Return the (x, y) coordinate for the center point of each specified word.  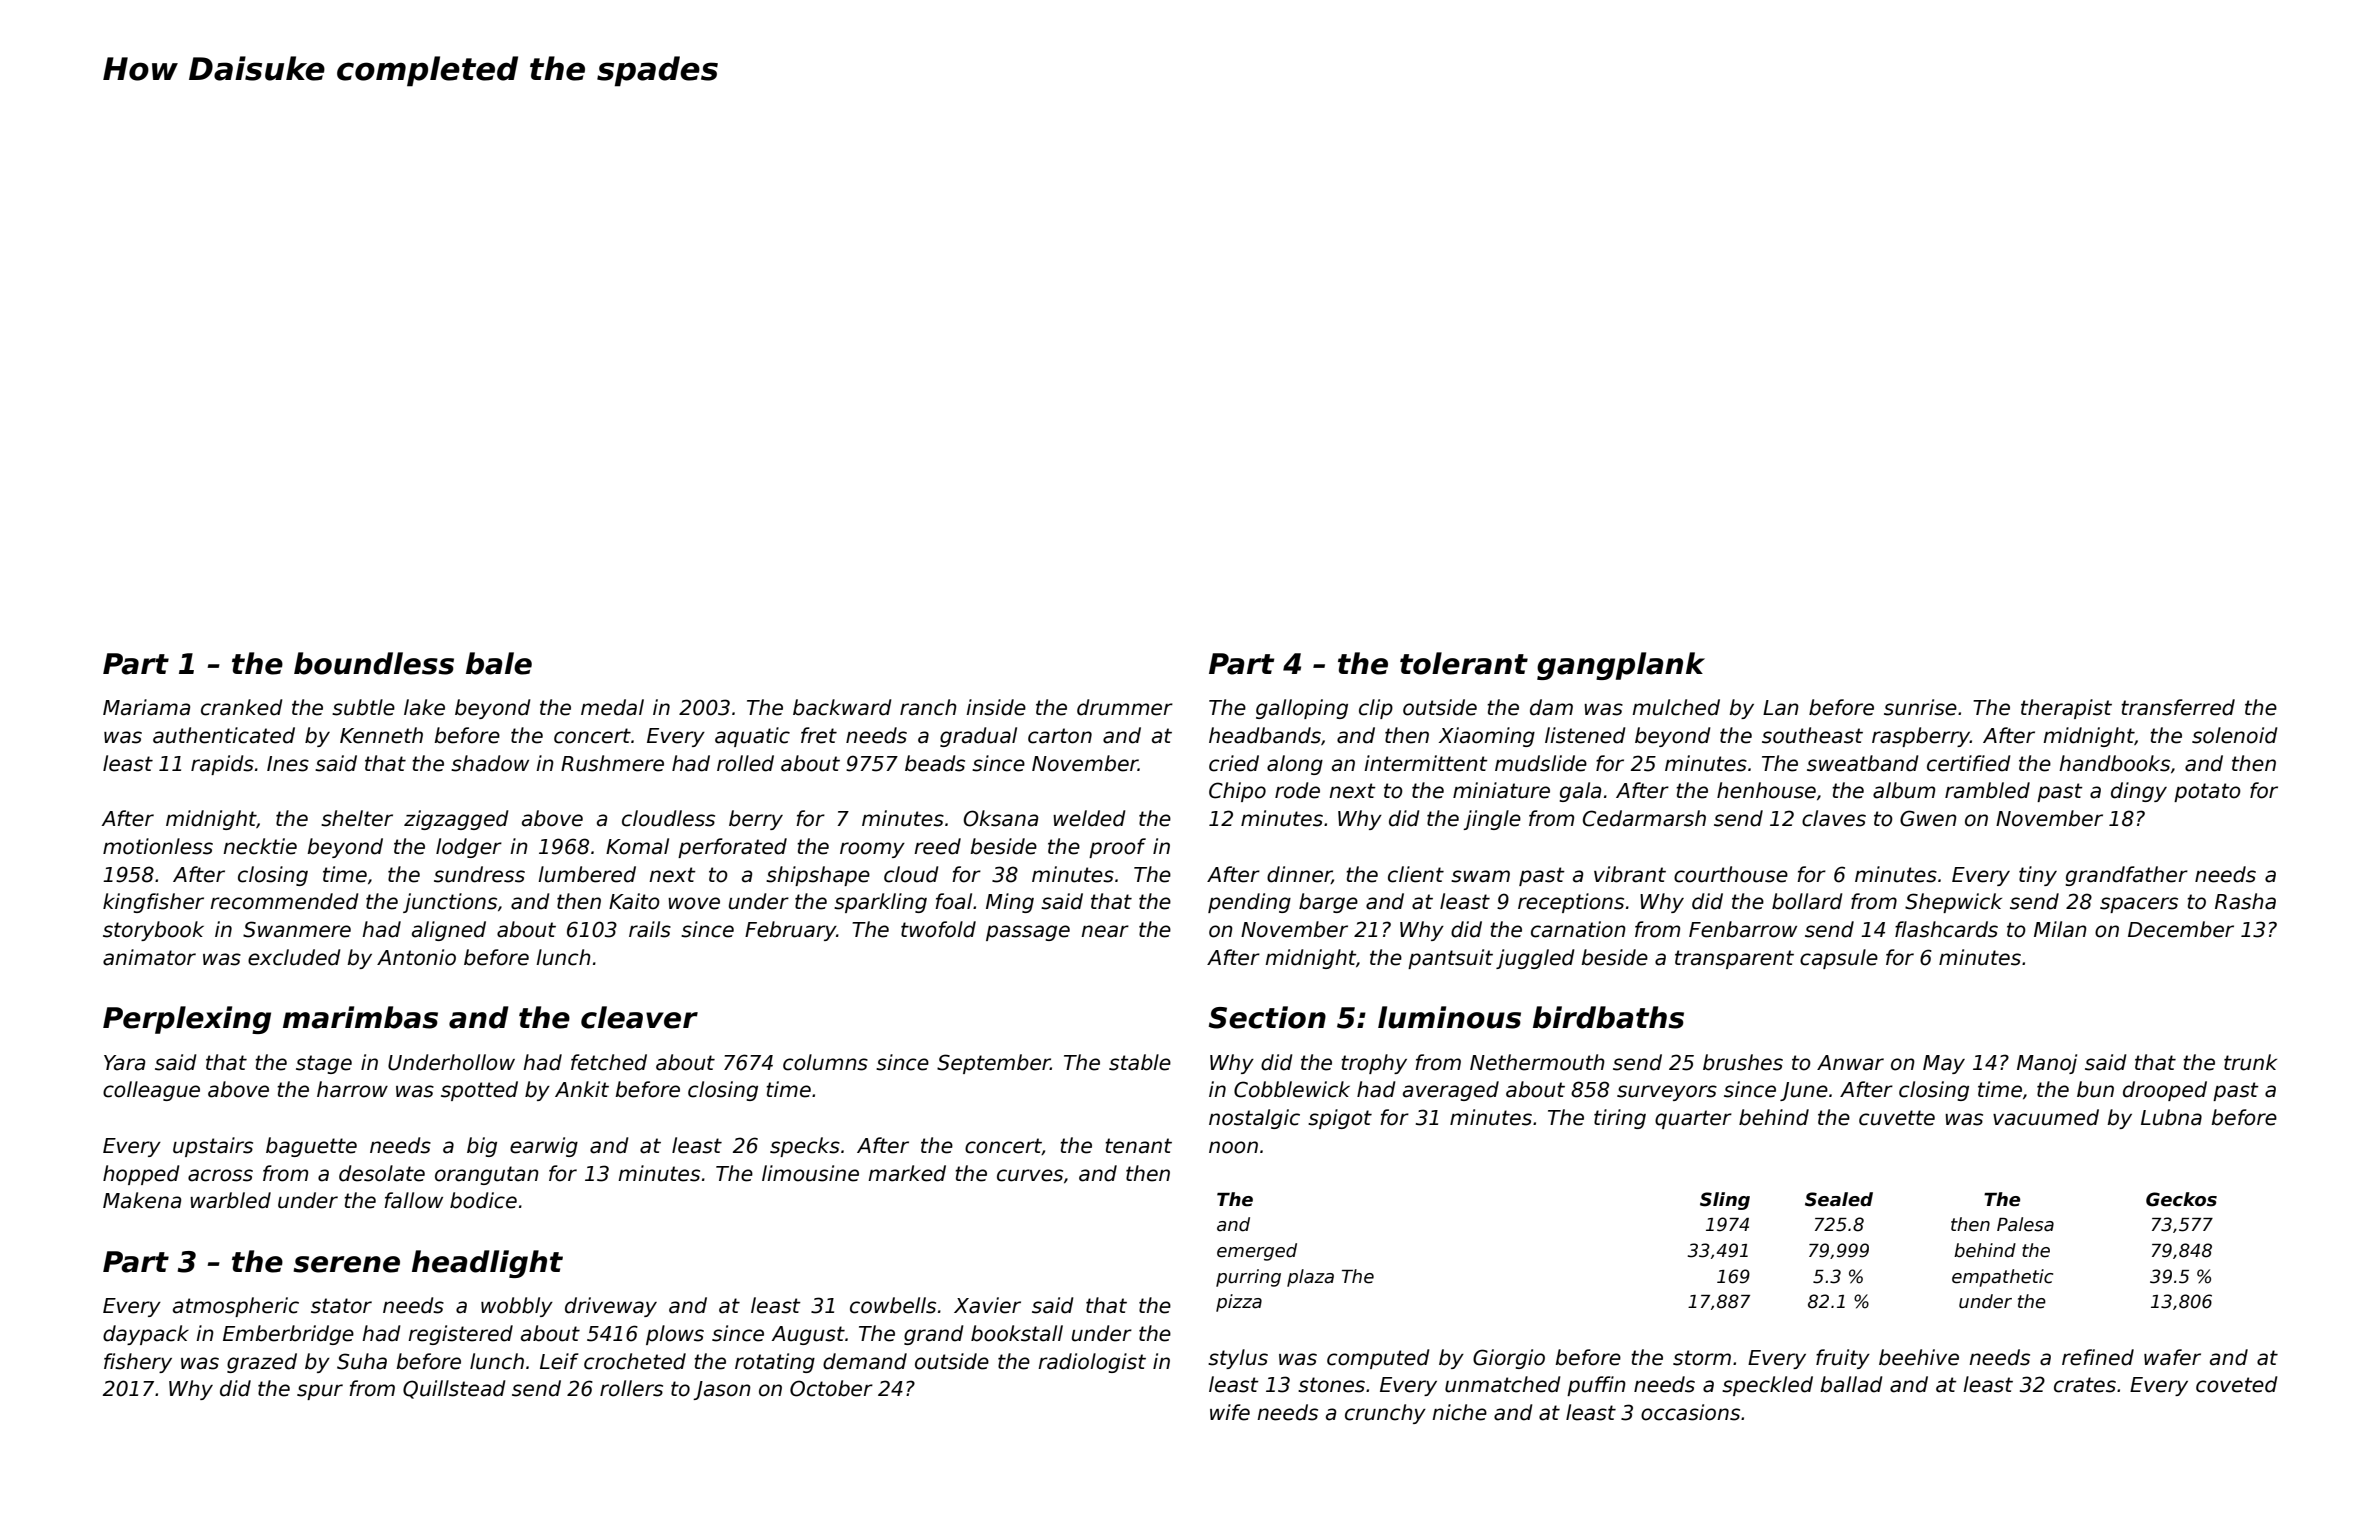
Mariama (146, 707)
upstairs (213, 1147)
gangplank (1621, 666)
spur (320, 1392)
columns (825, 1062)
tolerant (1464, 663)
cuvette (1897, 1118)
